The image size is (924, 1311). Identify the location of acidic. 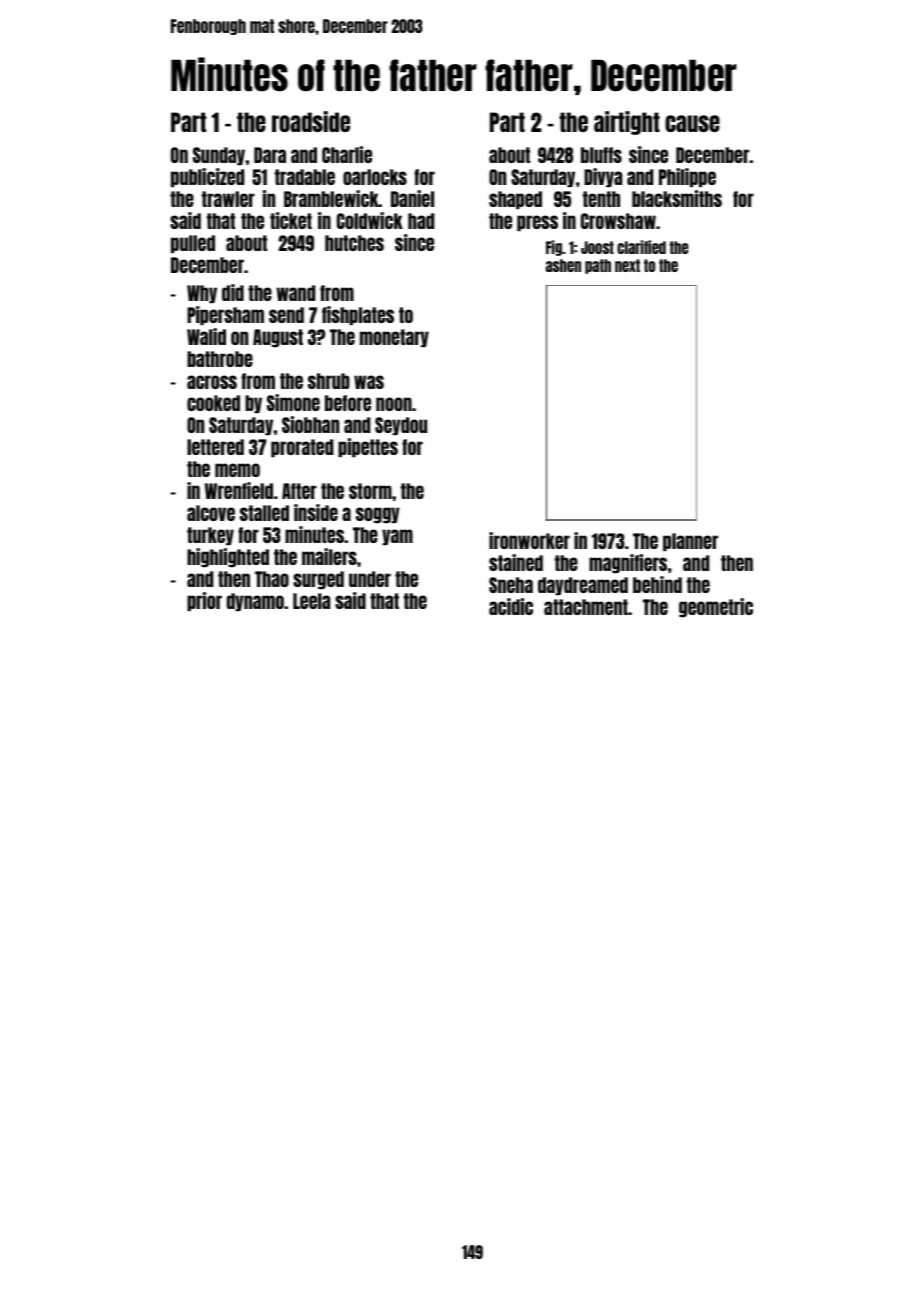
(511, 606).
